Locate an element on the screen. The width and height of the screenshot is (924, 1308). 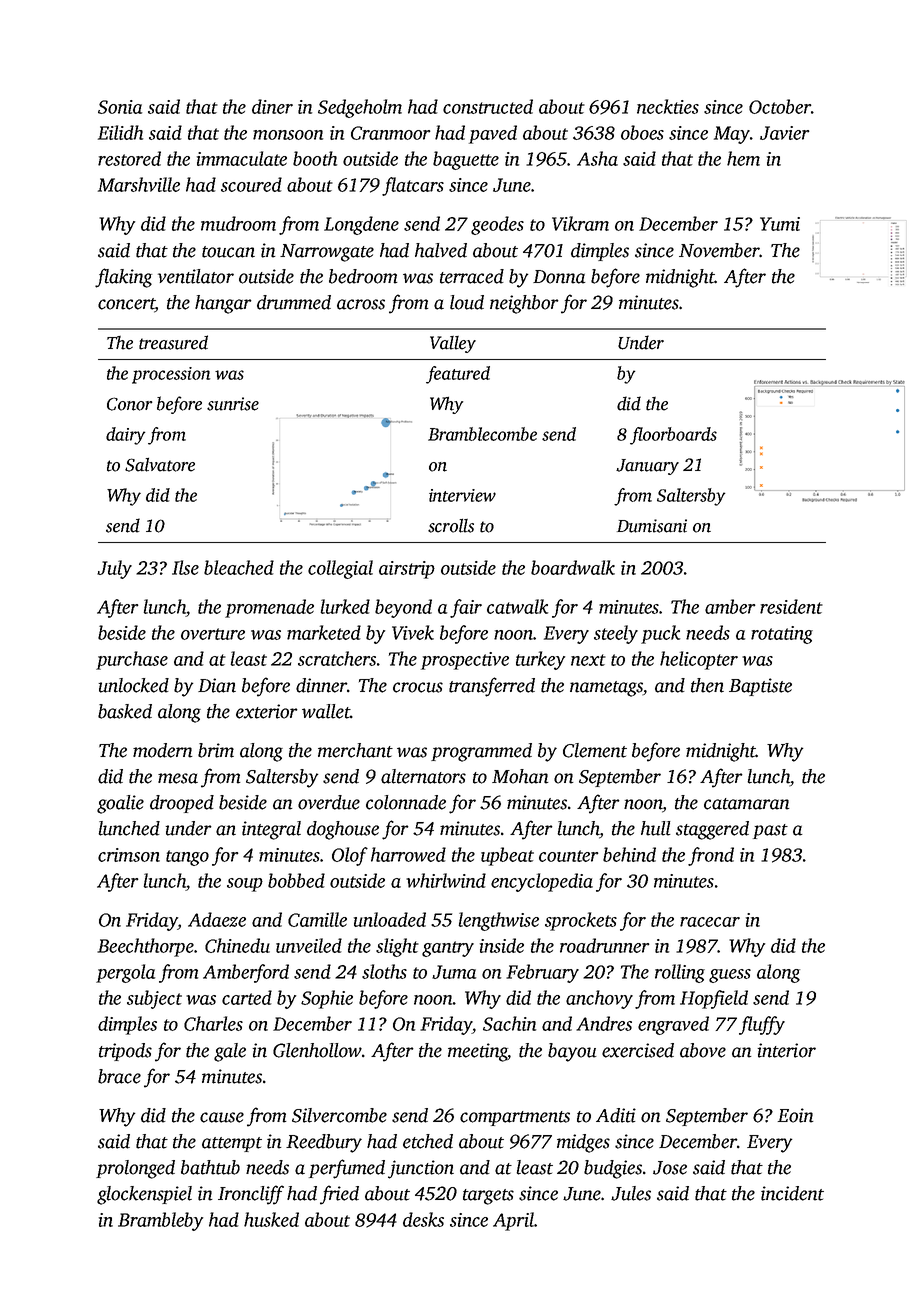
Javier is located at coordinates (784, 133).
